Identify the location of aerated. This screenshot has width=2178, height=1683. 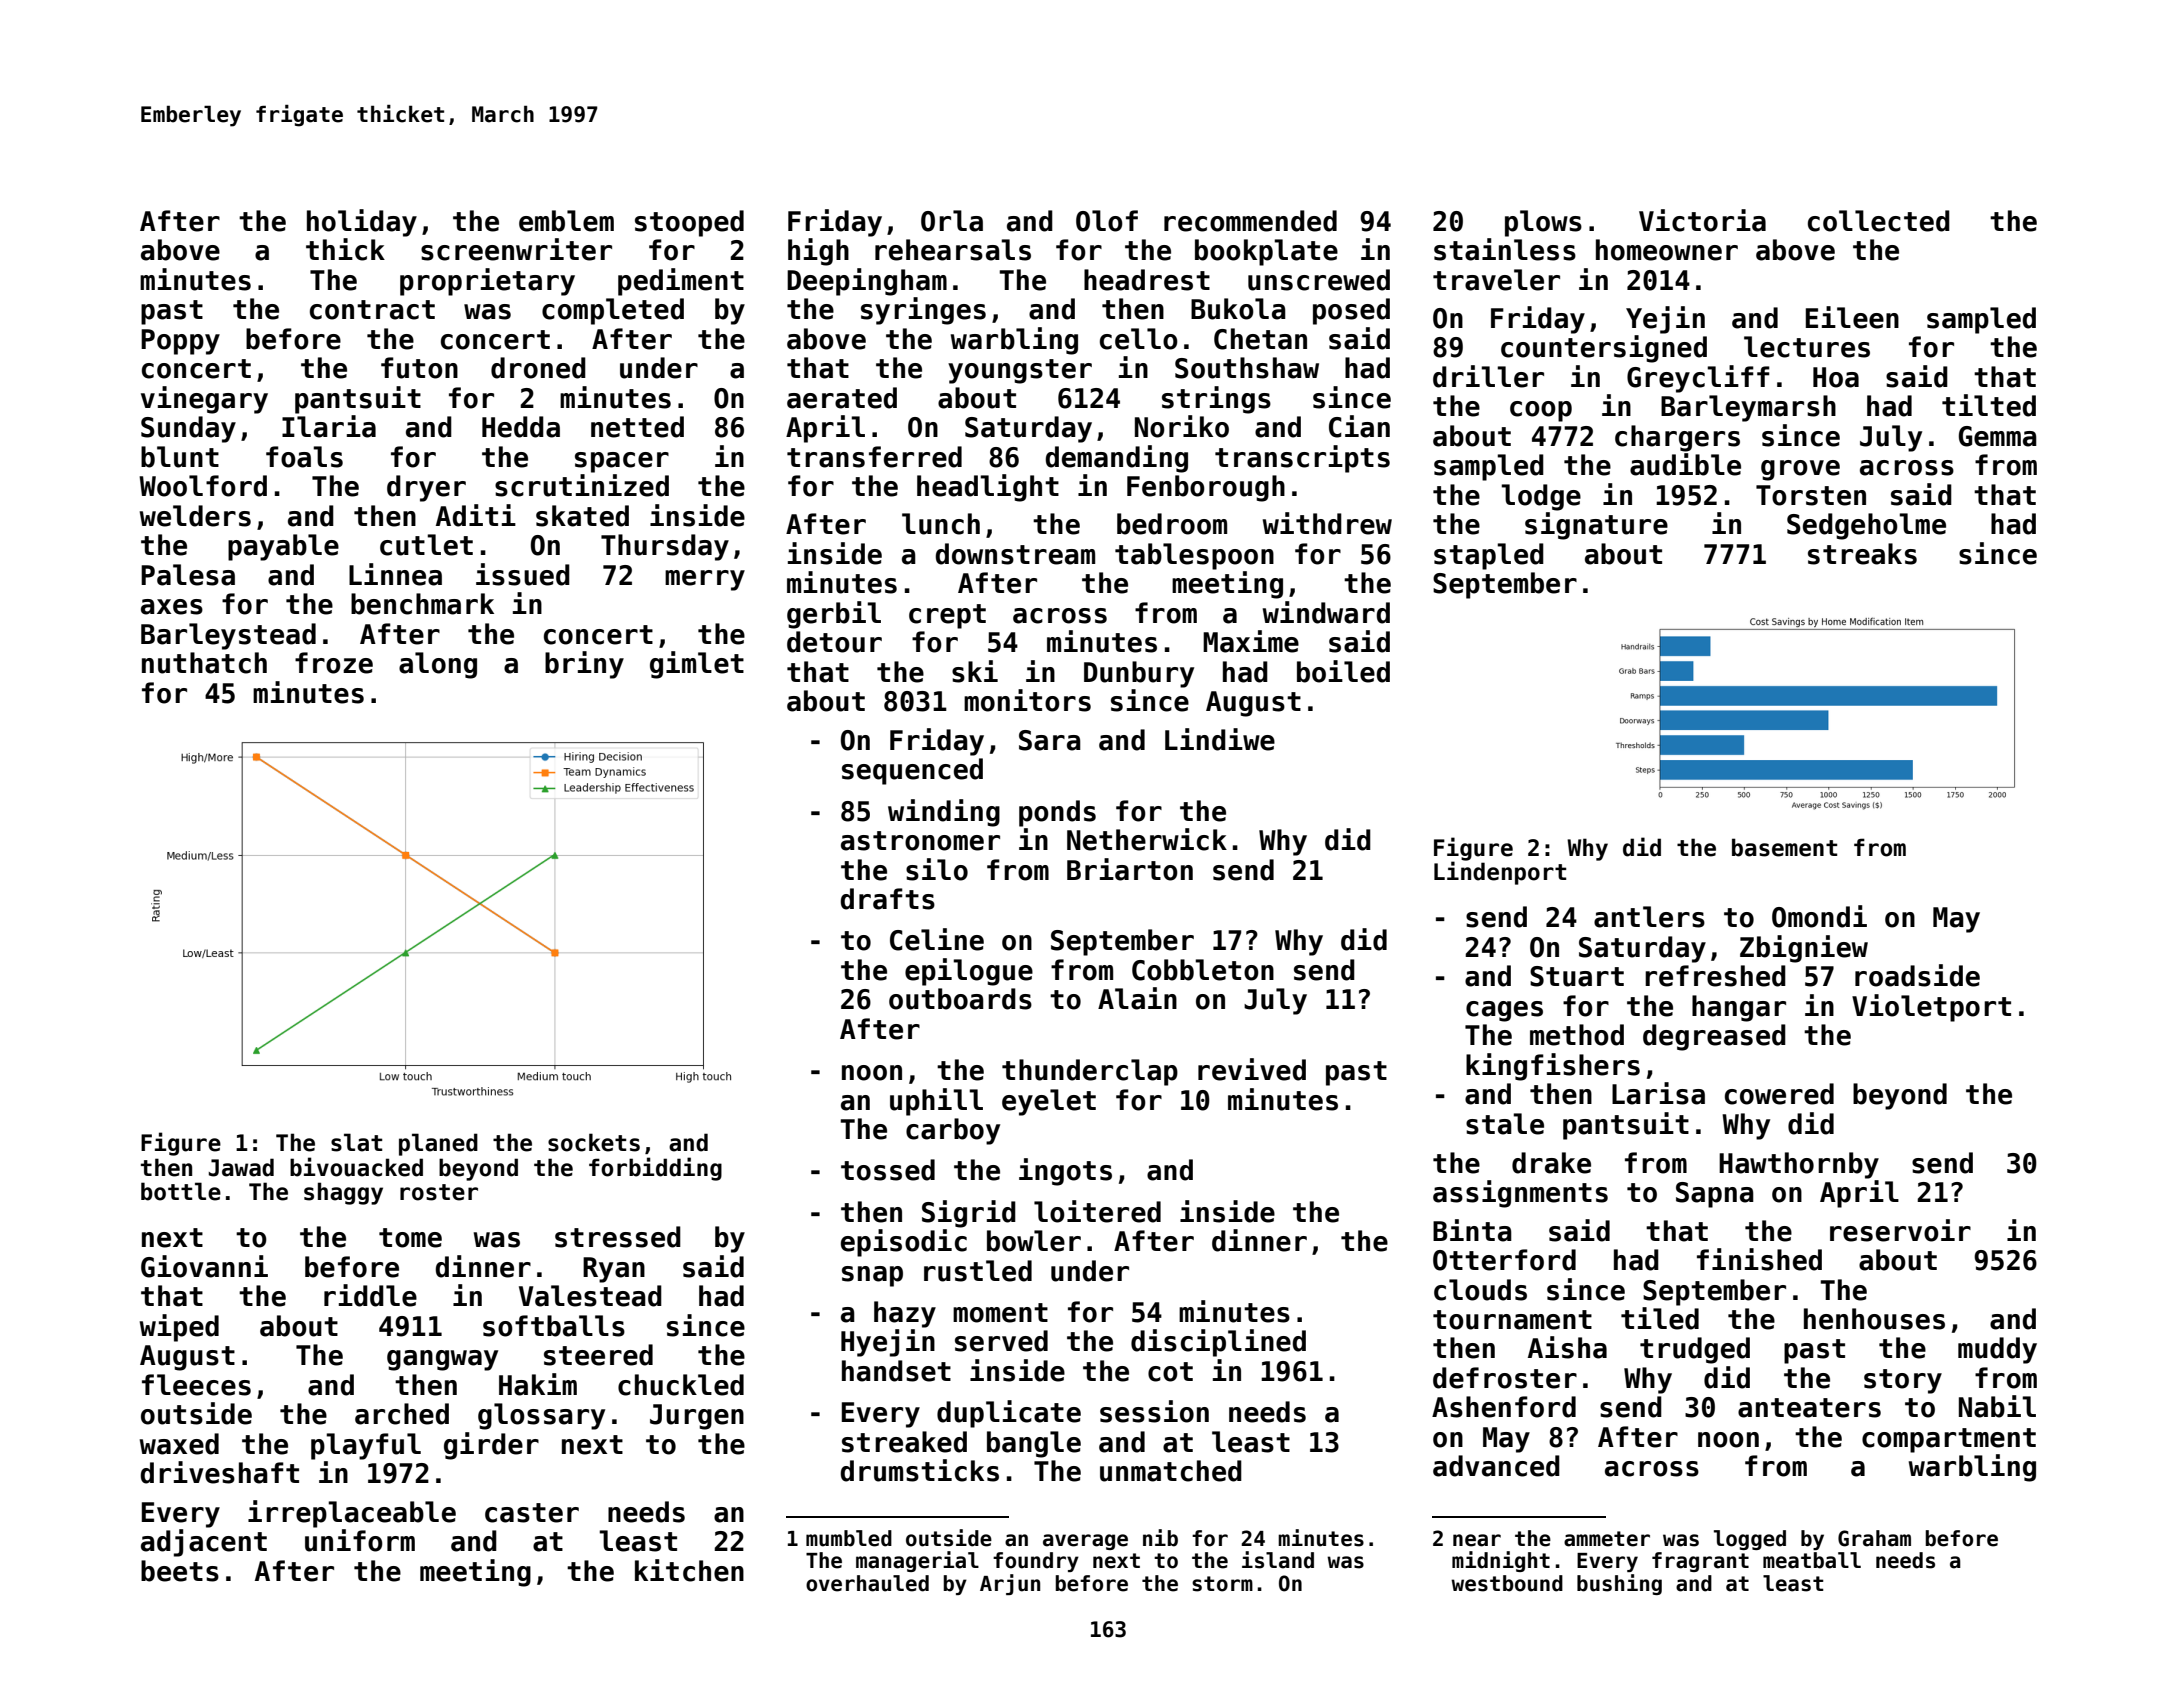
(842, 398).
